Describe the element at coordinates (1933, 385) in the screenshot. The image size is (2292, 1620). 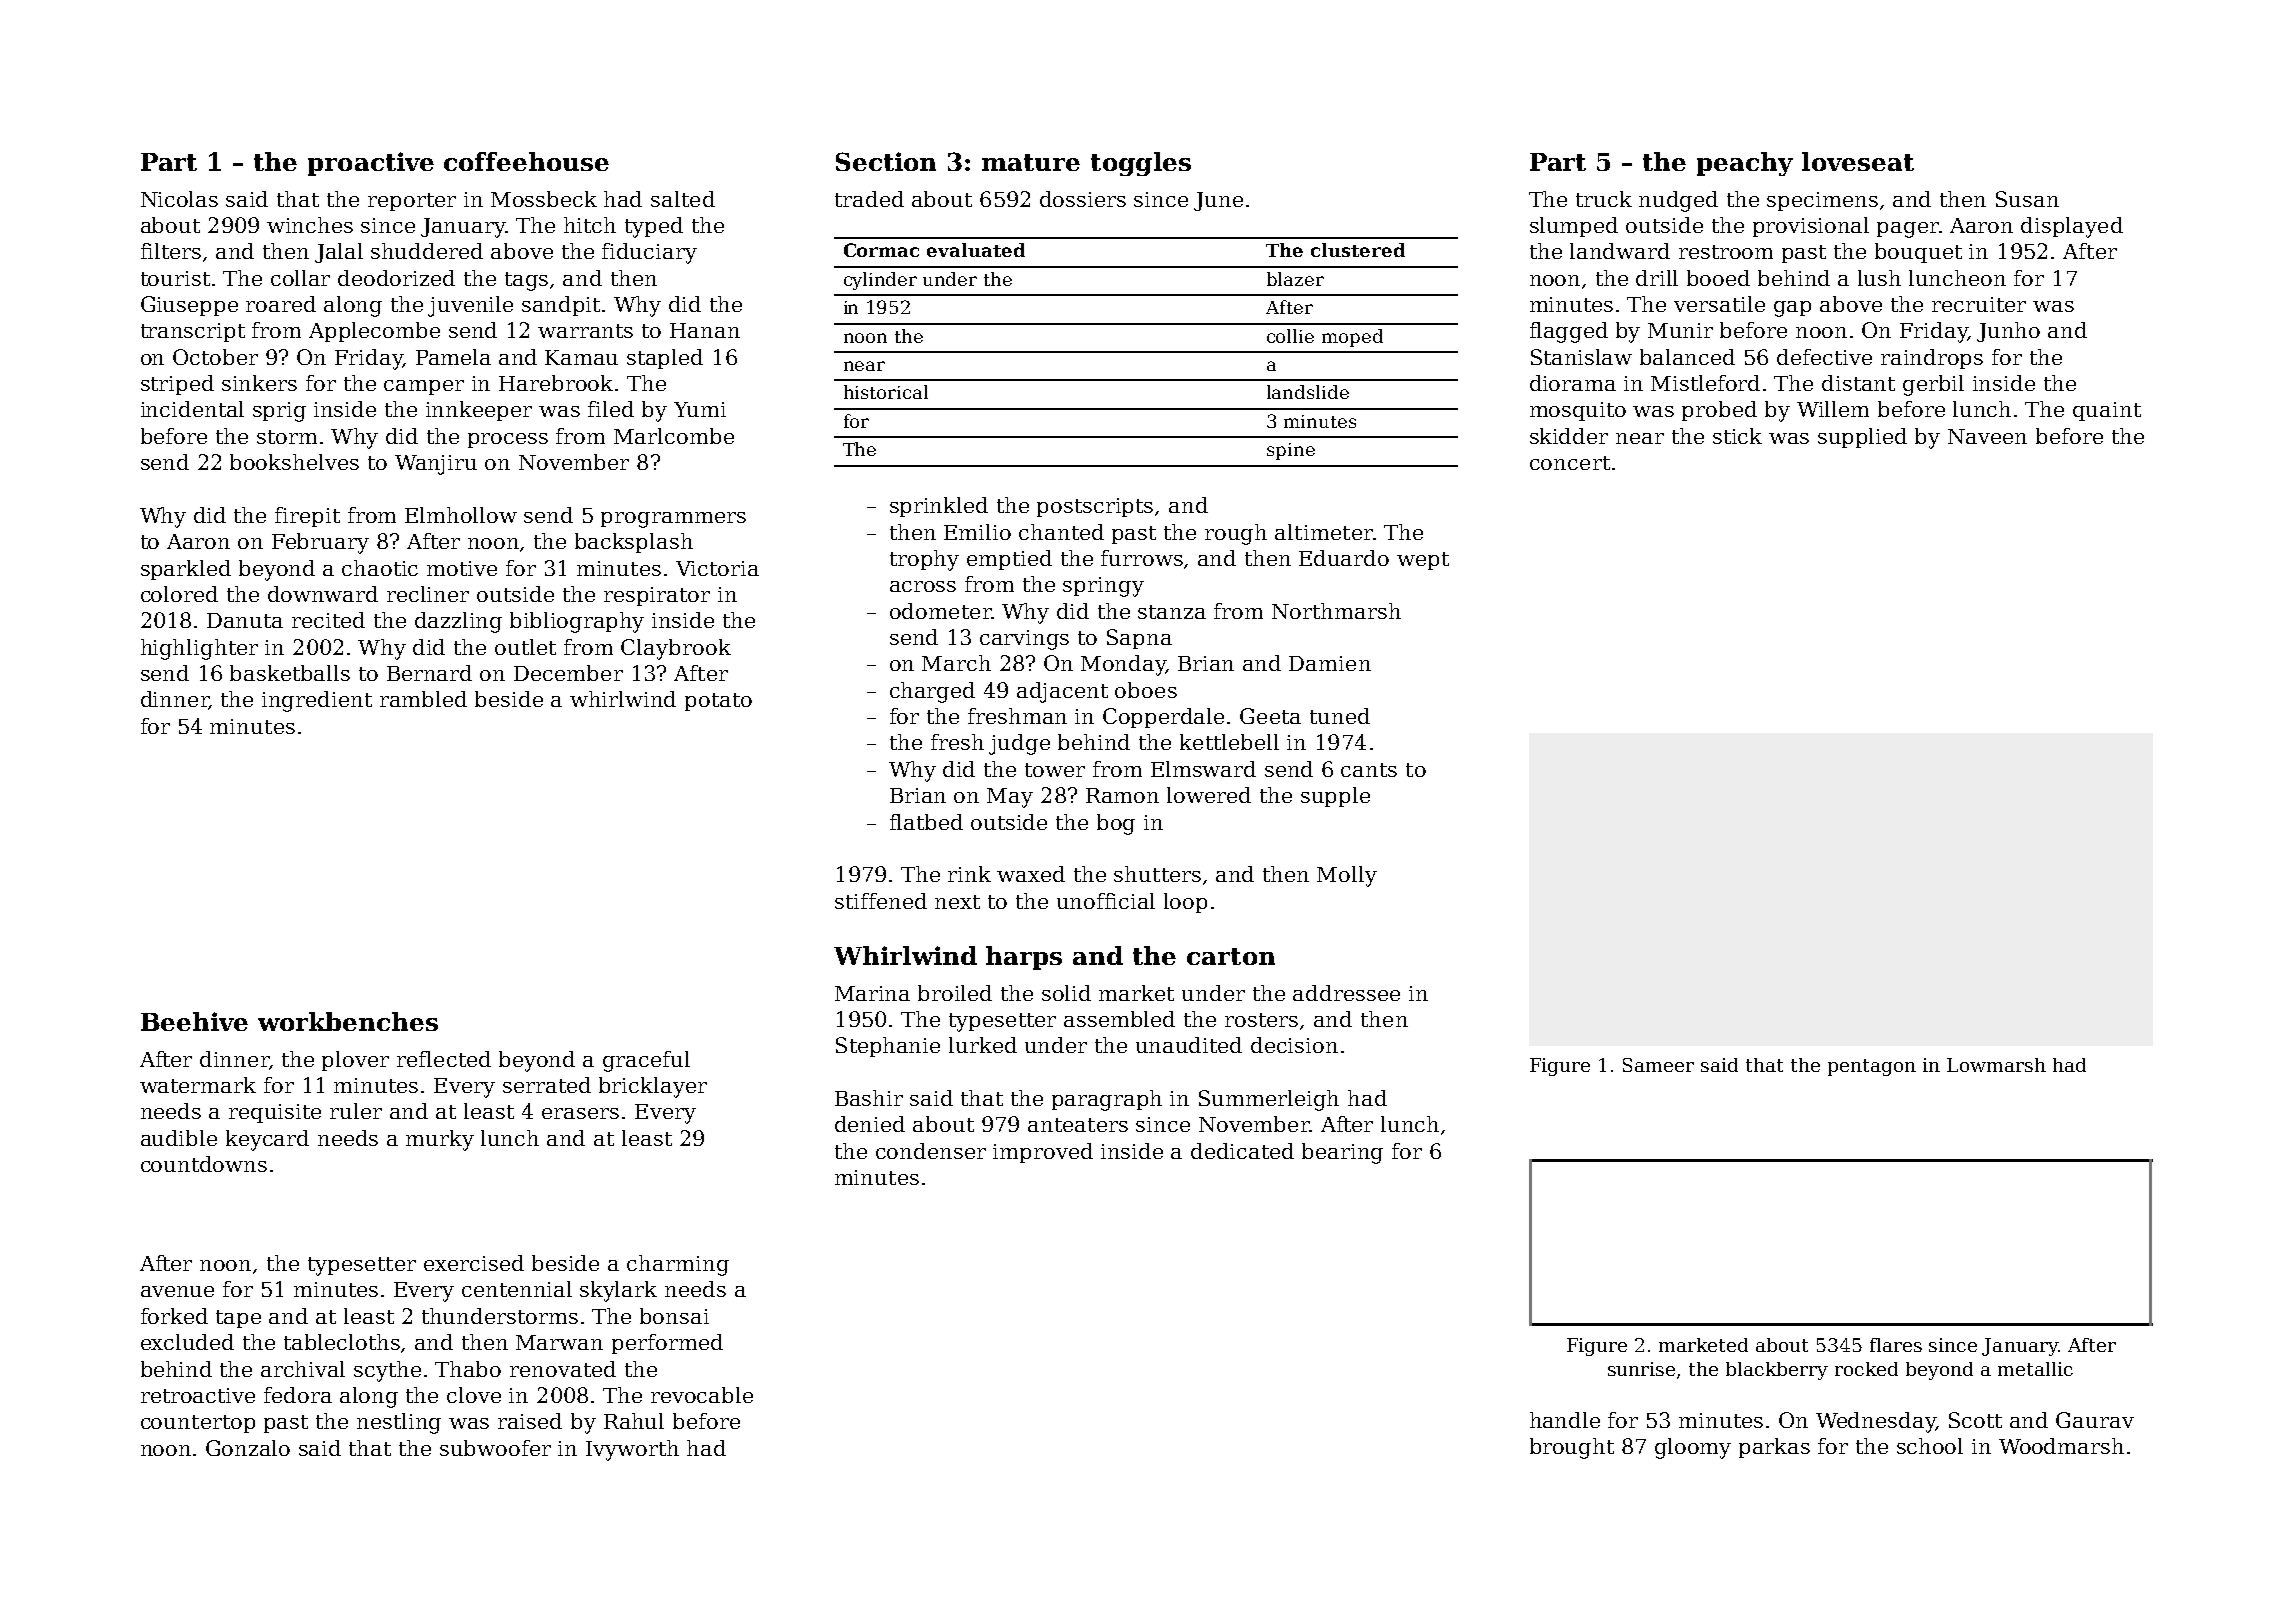
I see `gerbil` at that location.
